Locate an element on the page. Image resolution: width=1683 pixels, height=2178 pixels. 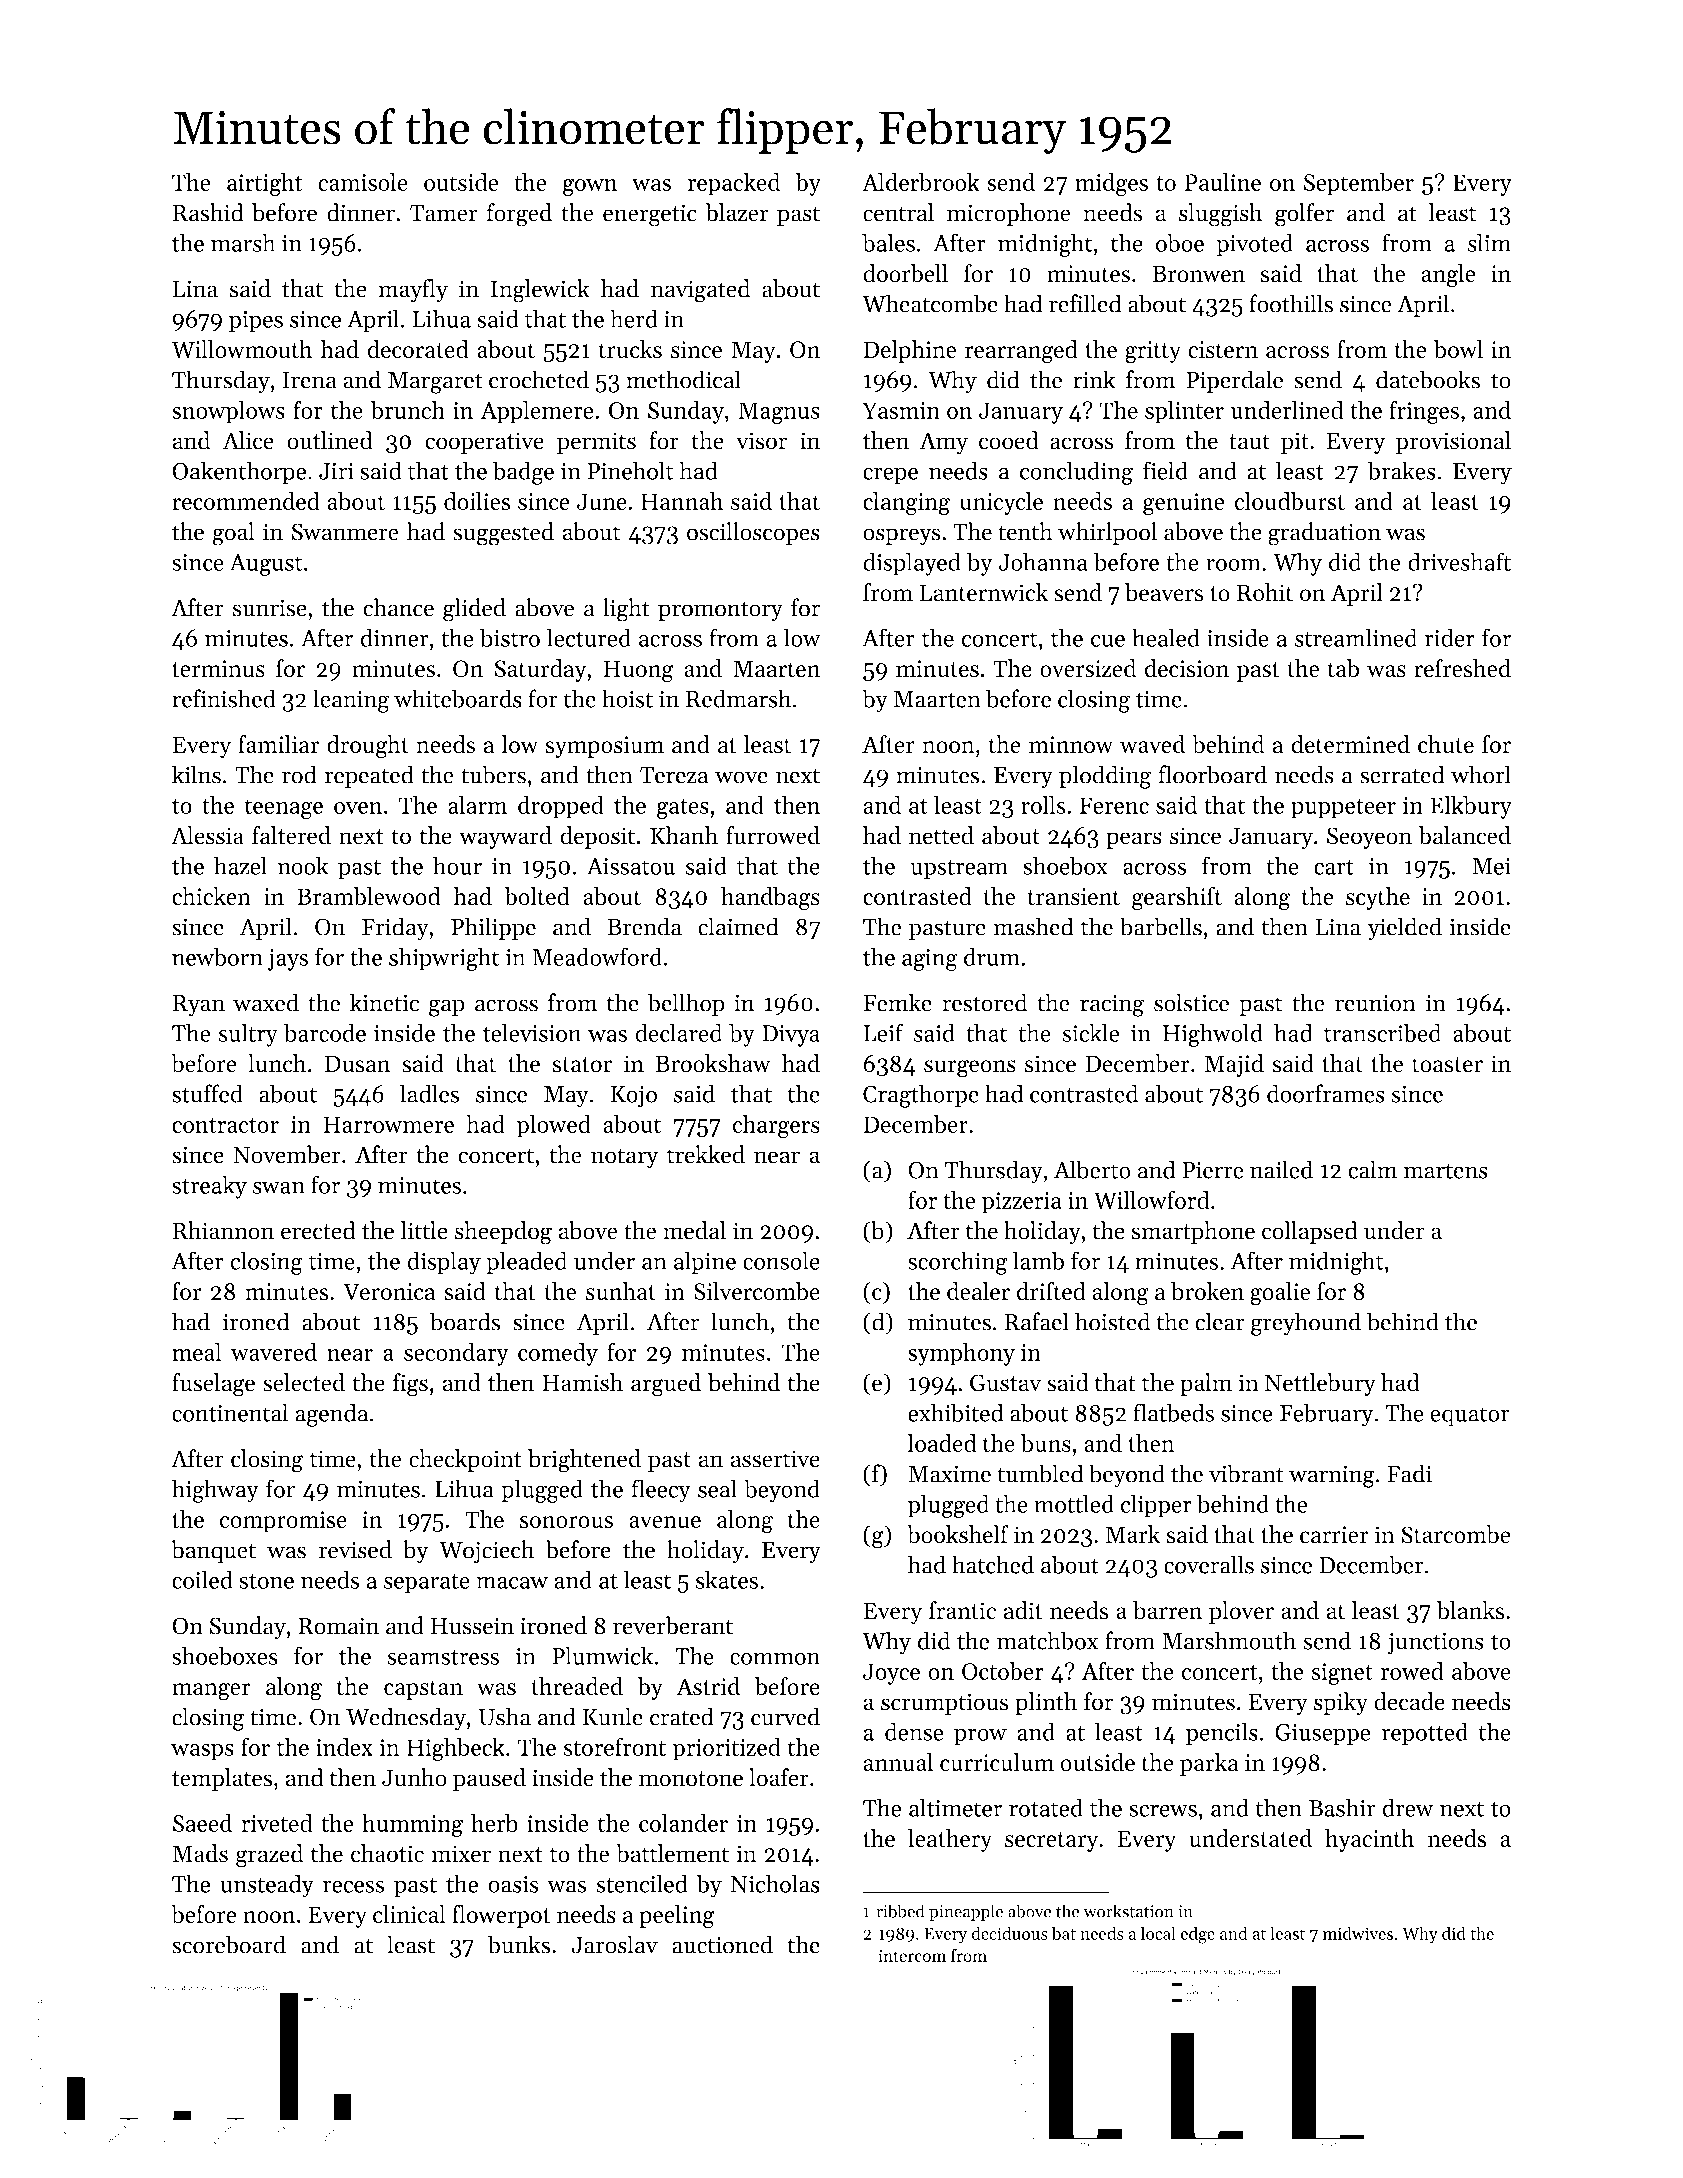
oboe is located at coordinates (1180, 242).
